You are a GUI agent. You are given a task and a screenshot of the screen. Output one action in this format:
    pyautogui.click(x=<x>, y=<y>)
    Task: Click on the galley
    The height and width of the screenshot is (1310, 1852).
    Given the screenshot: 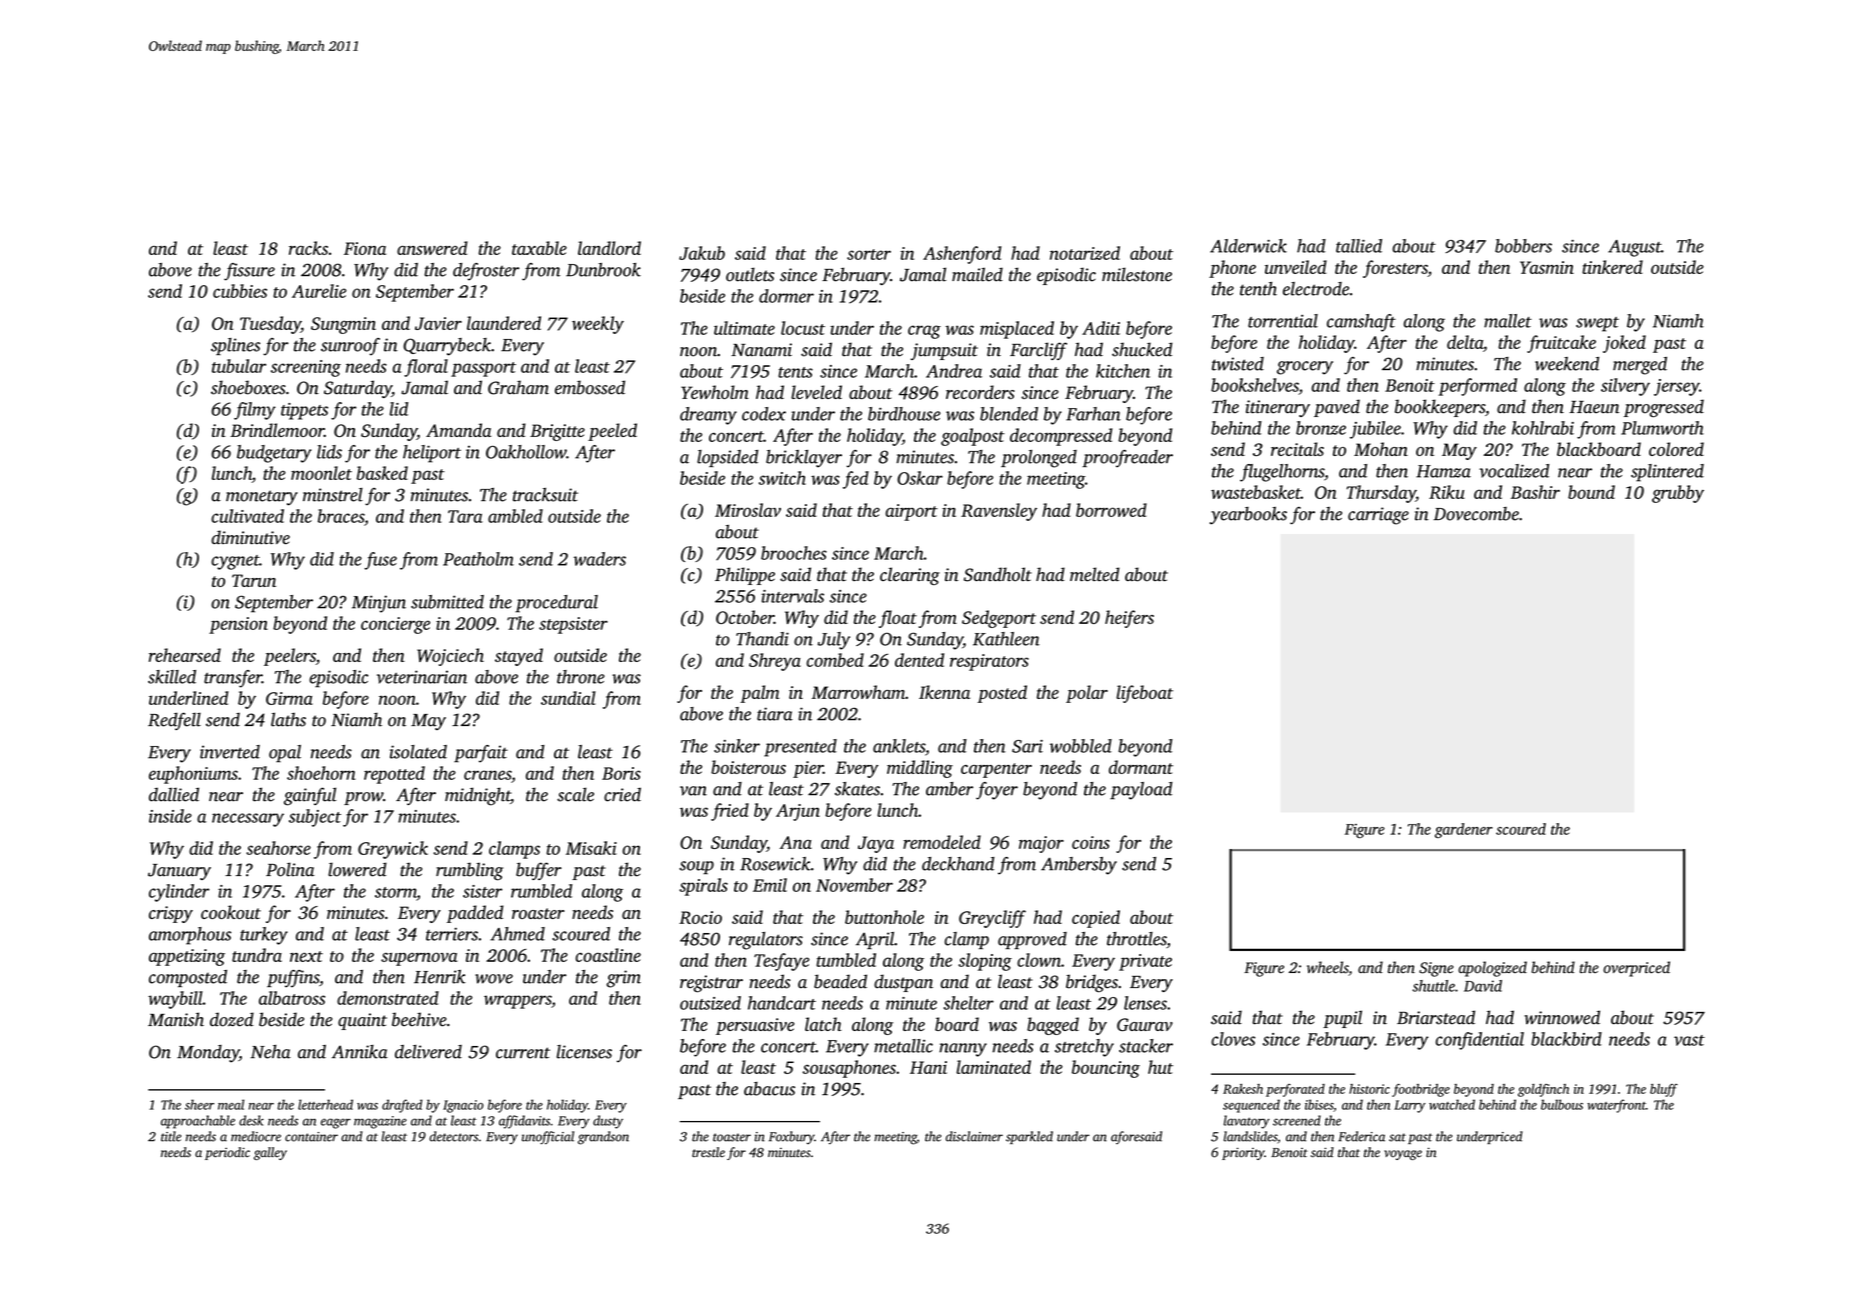 What is the action you would take?
    pyautogui.click(x=270, y=1153)
